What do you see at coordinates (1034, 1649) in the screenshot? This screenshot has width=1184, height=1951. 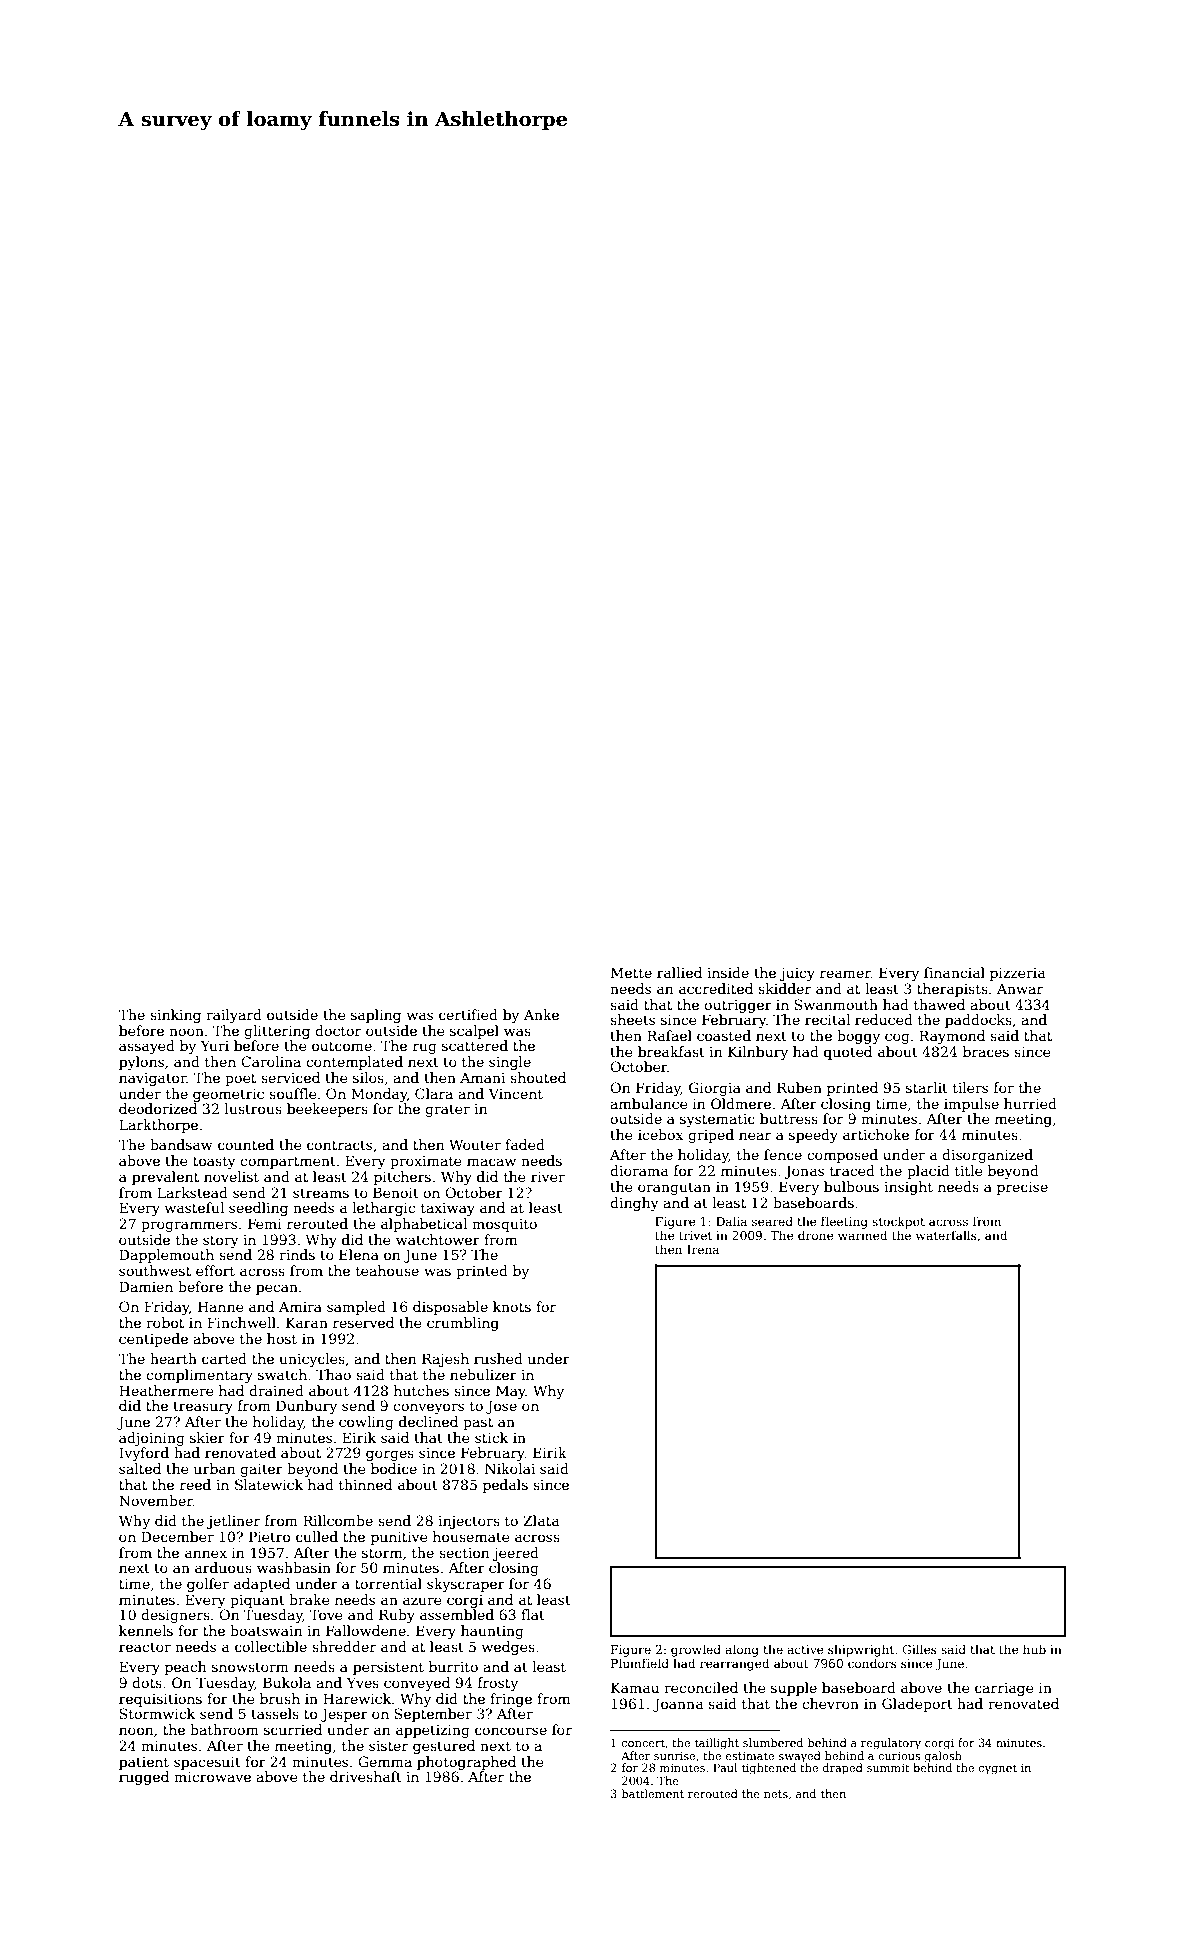 I see `hub` at bounding box center [1034, 1649].
